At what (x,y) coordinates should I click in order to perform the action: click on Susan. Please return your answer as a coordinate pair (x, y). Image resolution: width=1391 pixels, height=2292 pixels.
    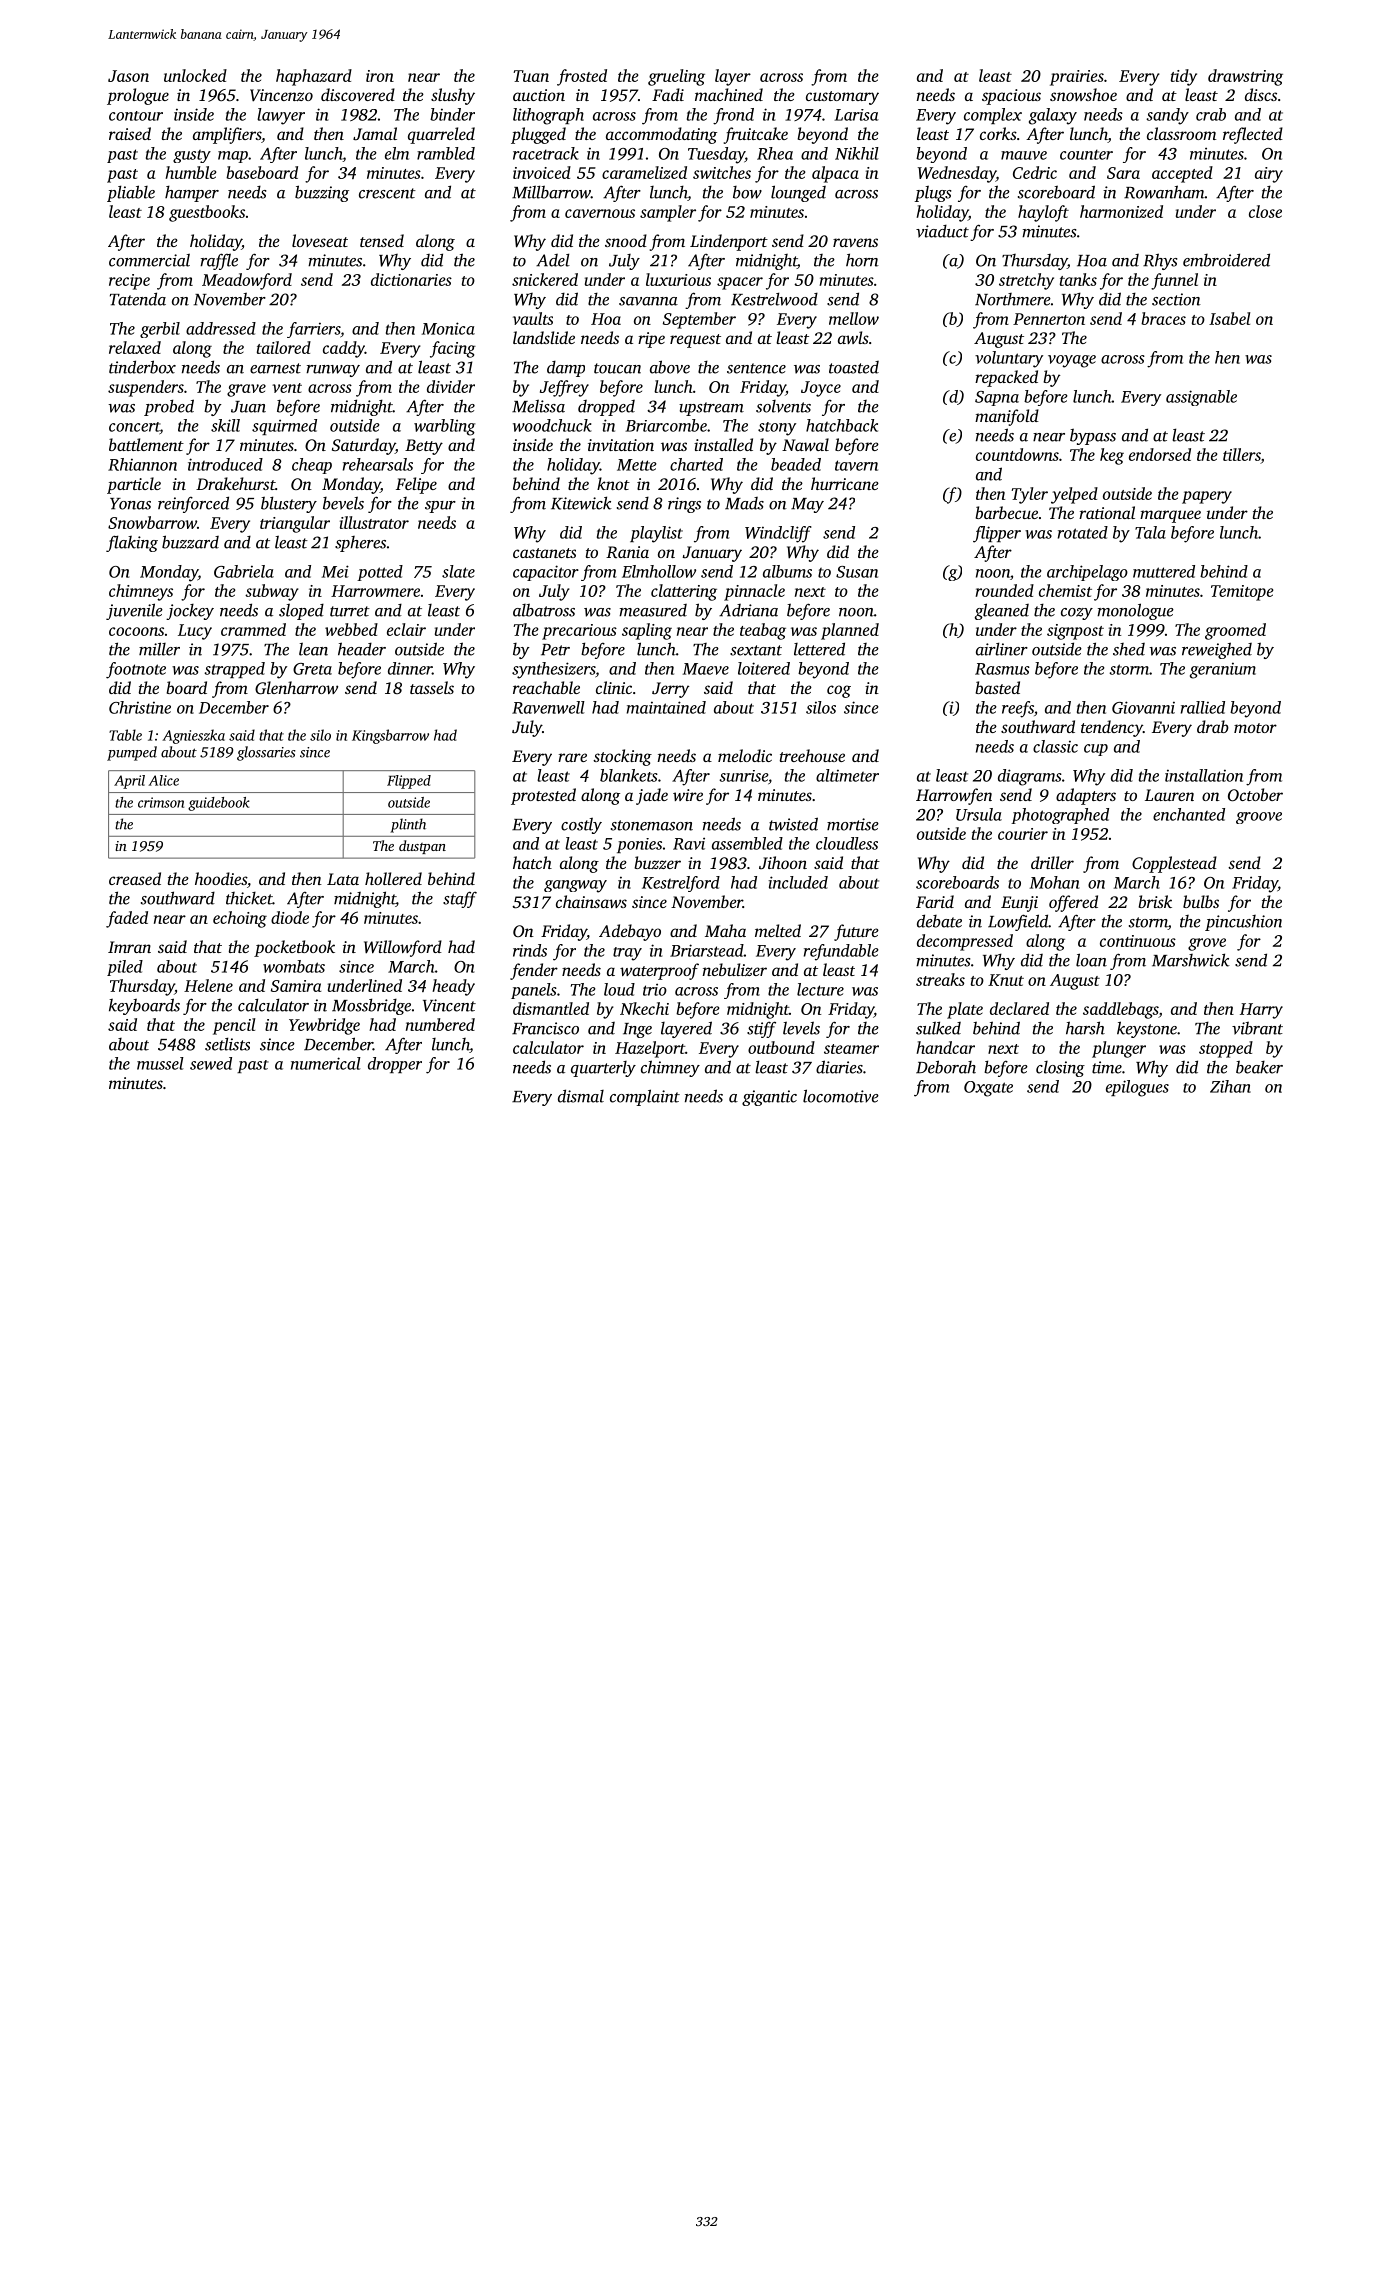
    Looking at the image, I should click on (857, 572).
